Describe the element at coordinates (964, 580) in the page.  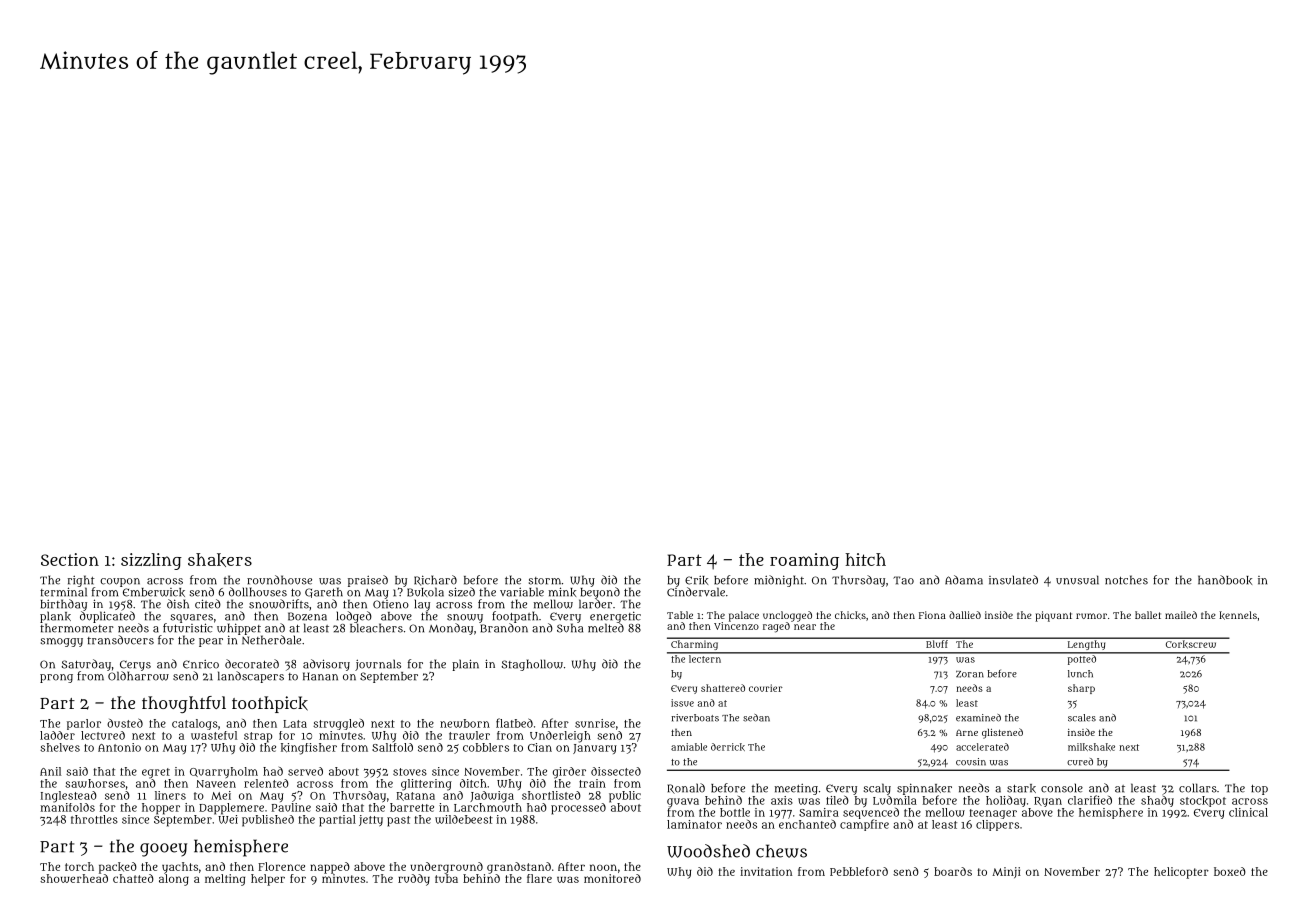
I see `Adama` at that location.
